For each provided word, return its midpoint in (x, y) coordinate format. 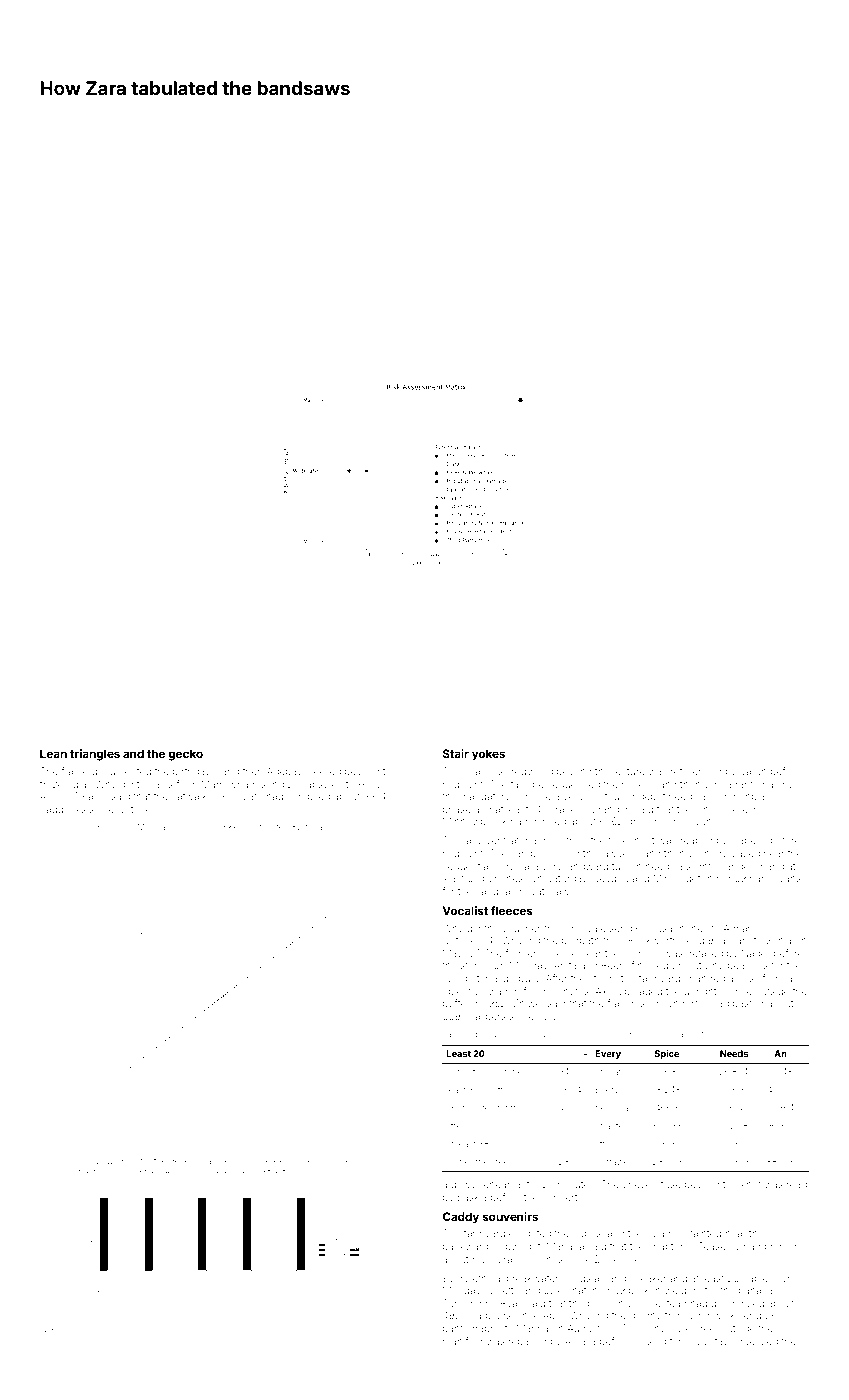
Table (453, 1033)
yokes (488, 755)
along (781, 785)
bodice (736, 991)
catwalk (189, 796)
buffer (456, 1003)
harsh (762, 878)
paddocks (63, 810)
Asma (176, 1171)
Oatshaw (549, 891)
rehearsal (501, 1184)
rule (48, 1328)
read (797, 1184)
